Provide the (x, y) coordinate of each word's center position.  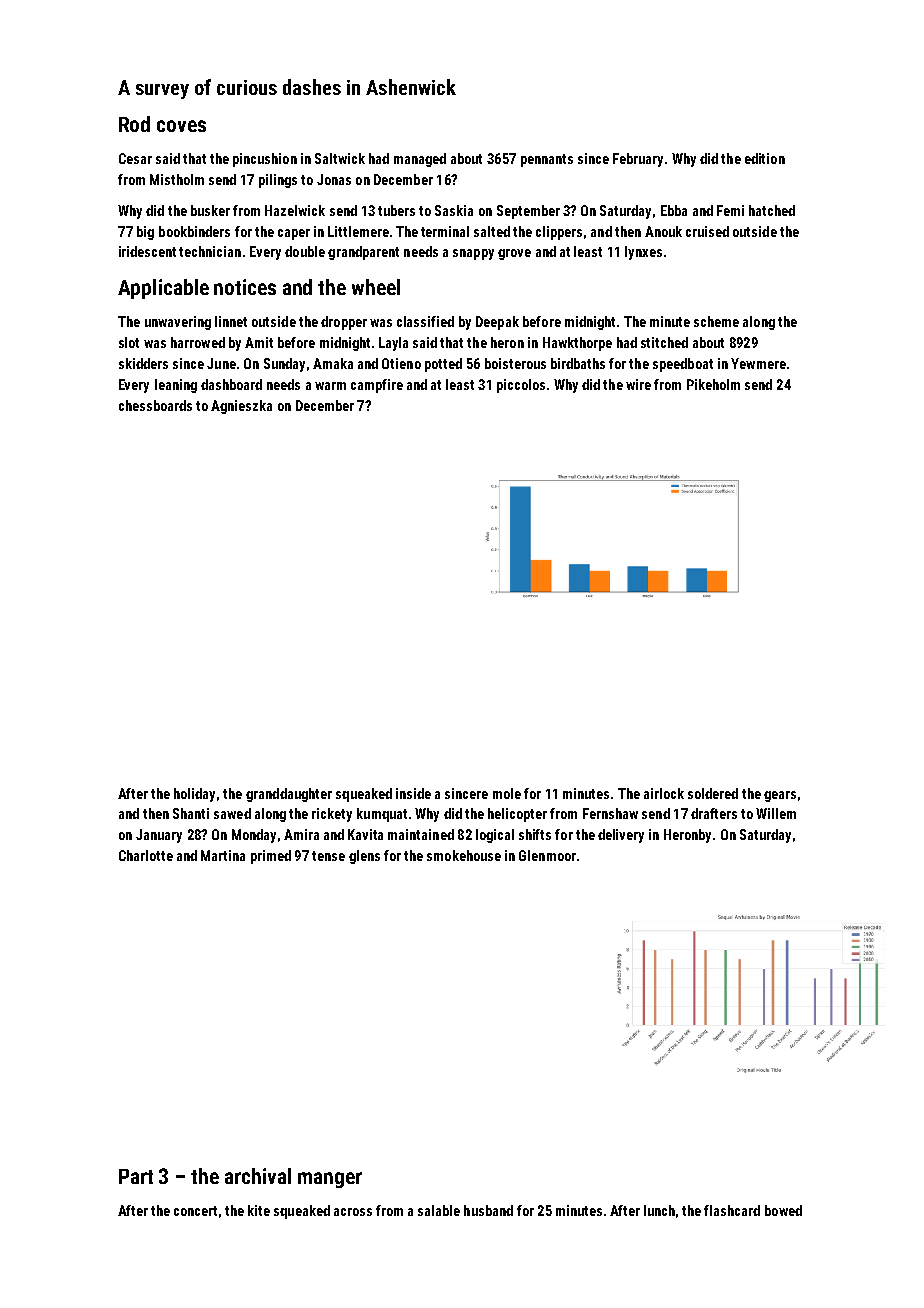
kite (259, 1210)
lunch (659, 1210)
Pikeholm (713, 384)
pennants (547, 160)
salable (439, 1210)
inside (413, 793)
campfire (377, 386)
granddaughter (289, 795)
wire (638, 384)
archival (258, 1176)
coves (181, 126)
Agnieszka (241, 407)
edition (765, 158)
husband (488, 1210)
